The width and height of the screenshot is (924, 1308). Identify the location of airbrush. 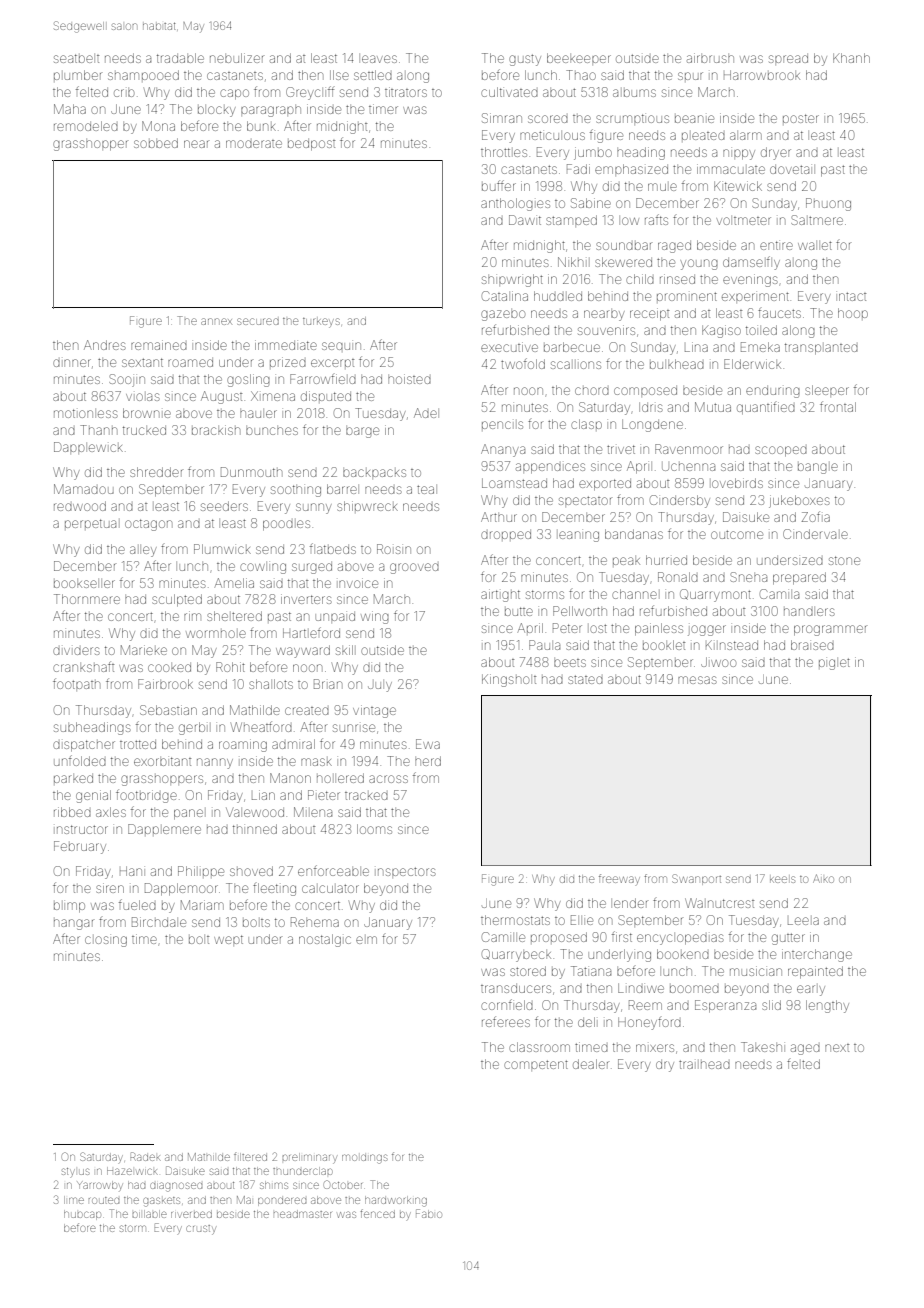
(710, 58).
